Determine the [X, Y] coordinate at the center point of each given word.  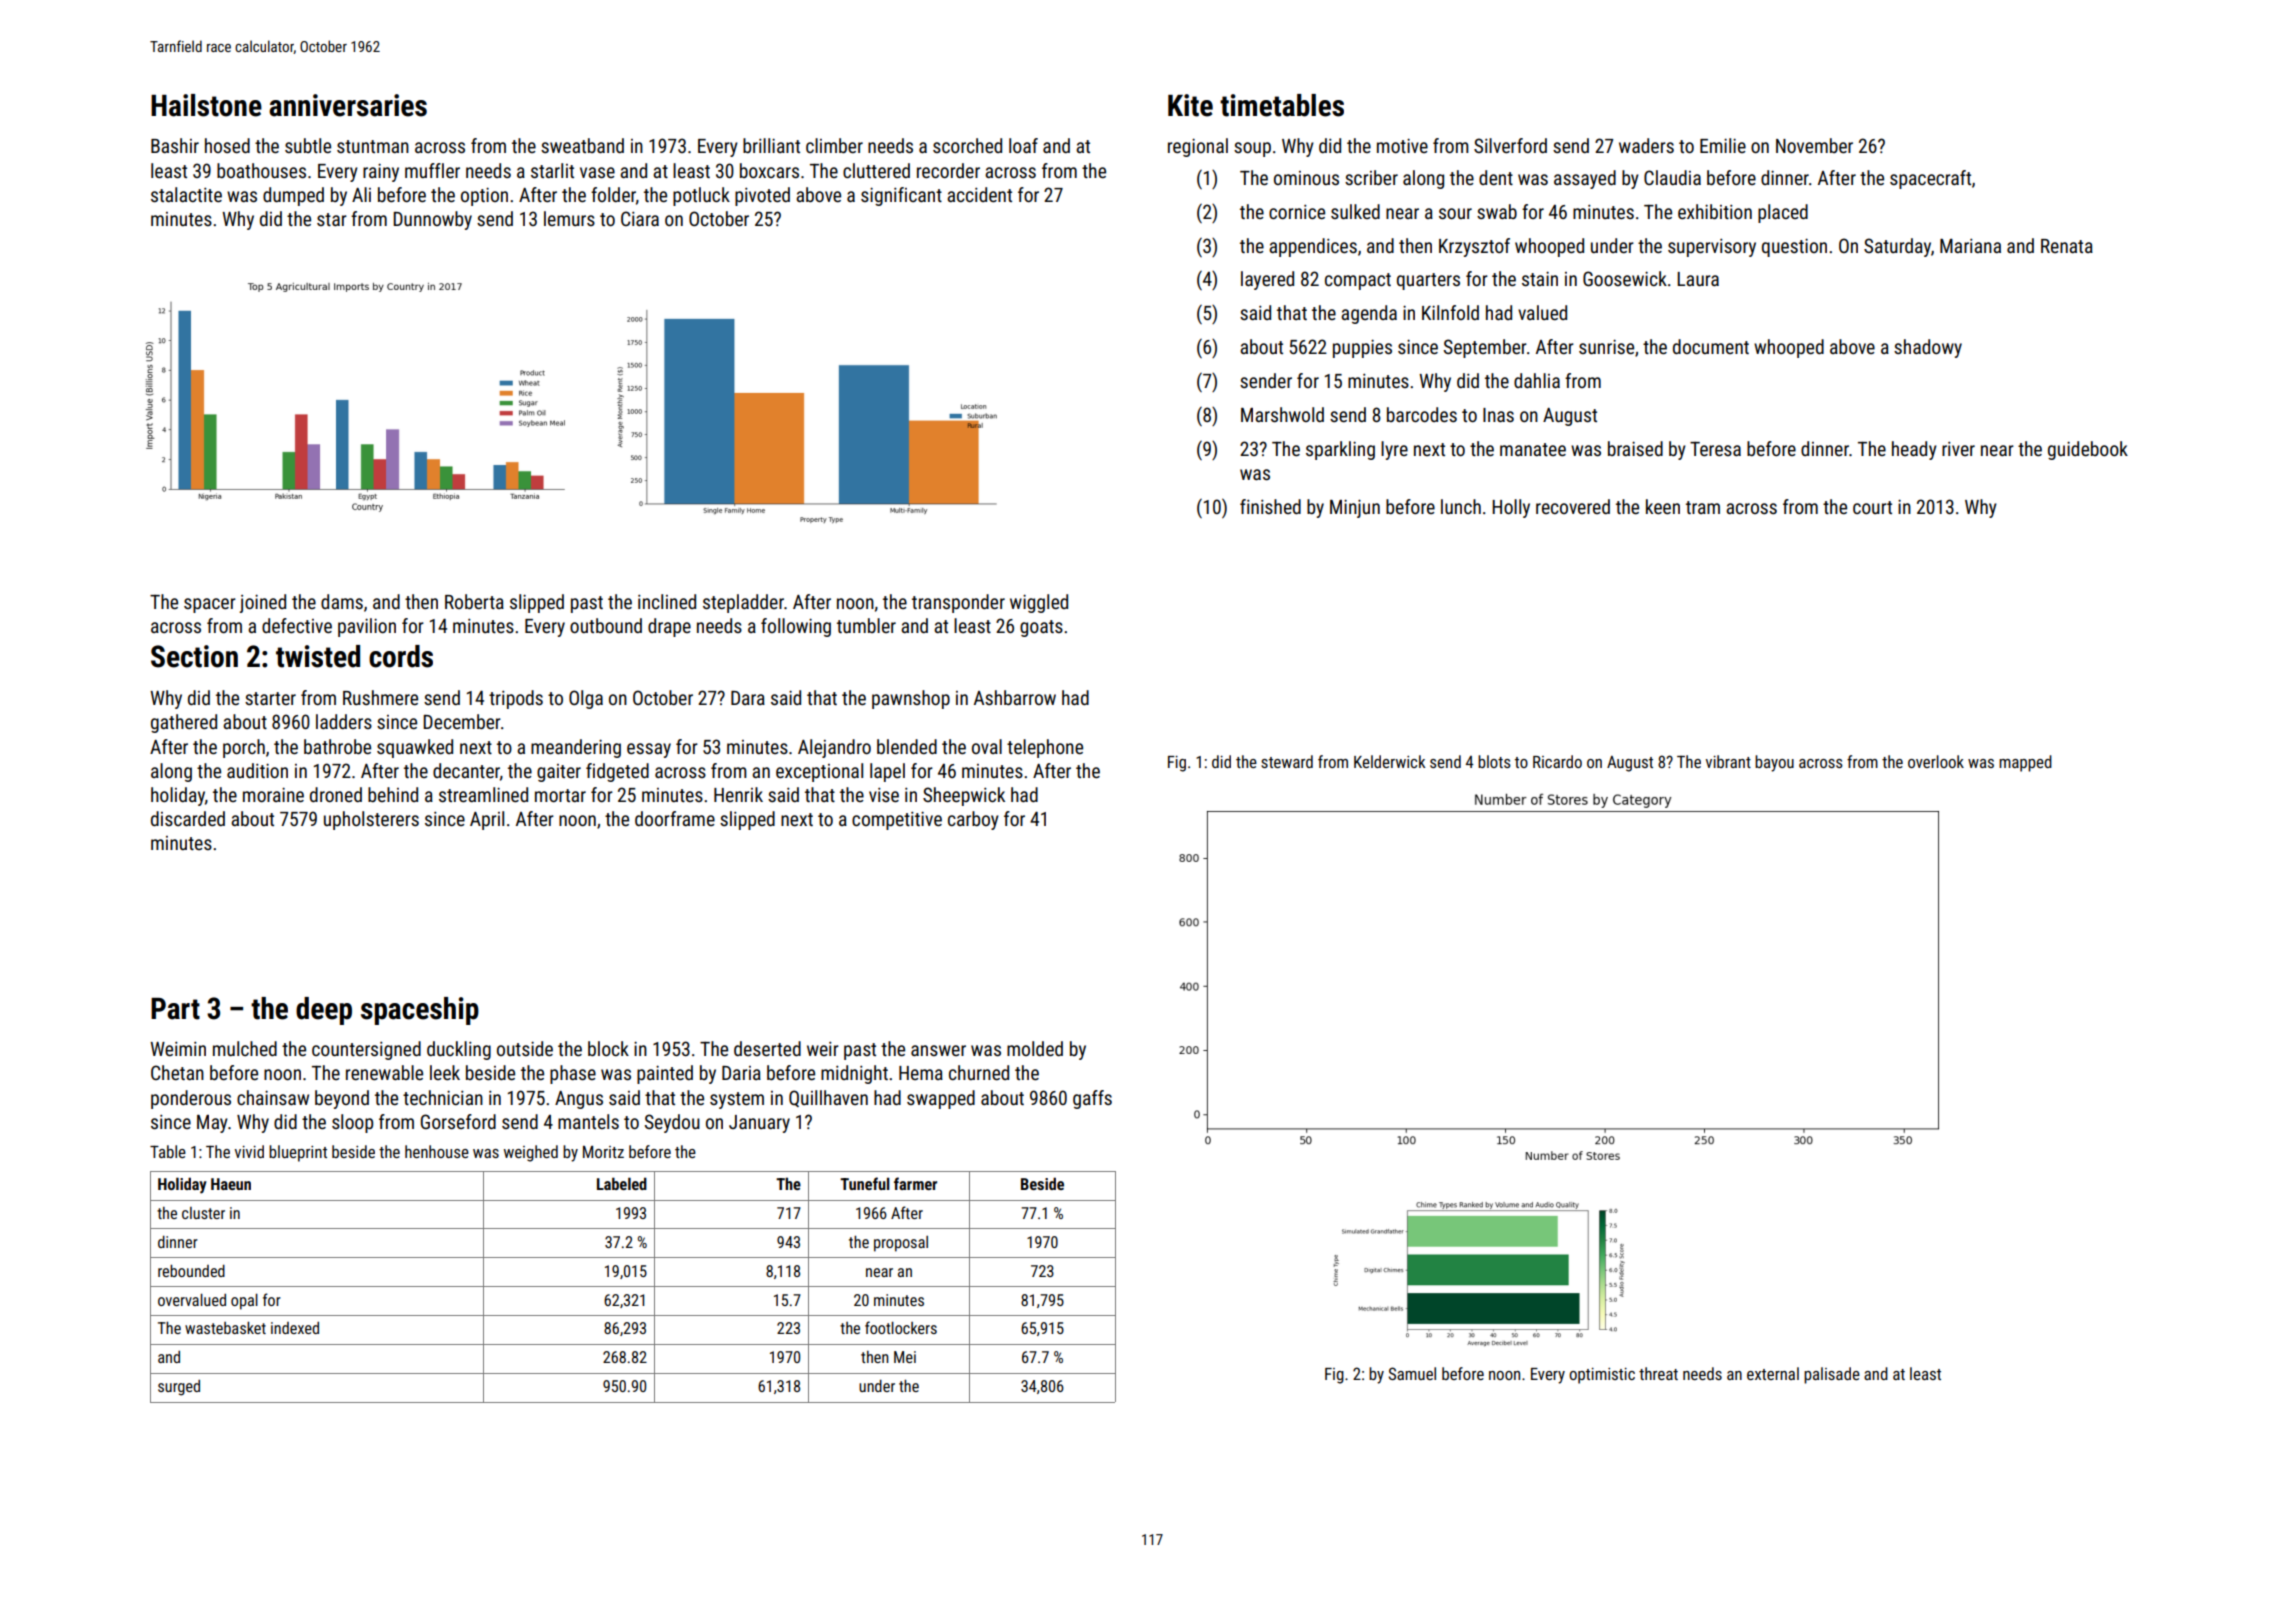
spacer [210, 605]
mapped [2025, 763]
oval [987, 746]
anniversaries [348, 105]
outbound [606, 625]
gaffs [1092, 1099]
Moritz [603, 1152]
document [1711, 346]
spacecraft [1930, 179]
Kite [1190, 105]
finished [1270, 506]
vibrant [1728, 761]
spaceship [420, 1011]
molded [1035, 1048]
